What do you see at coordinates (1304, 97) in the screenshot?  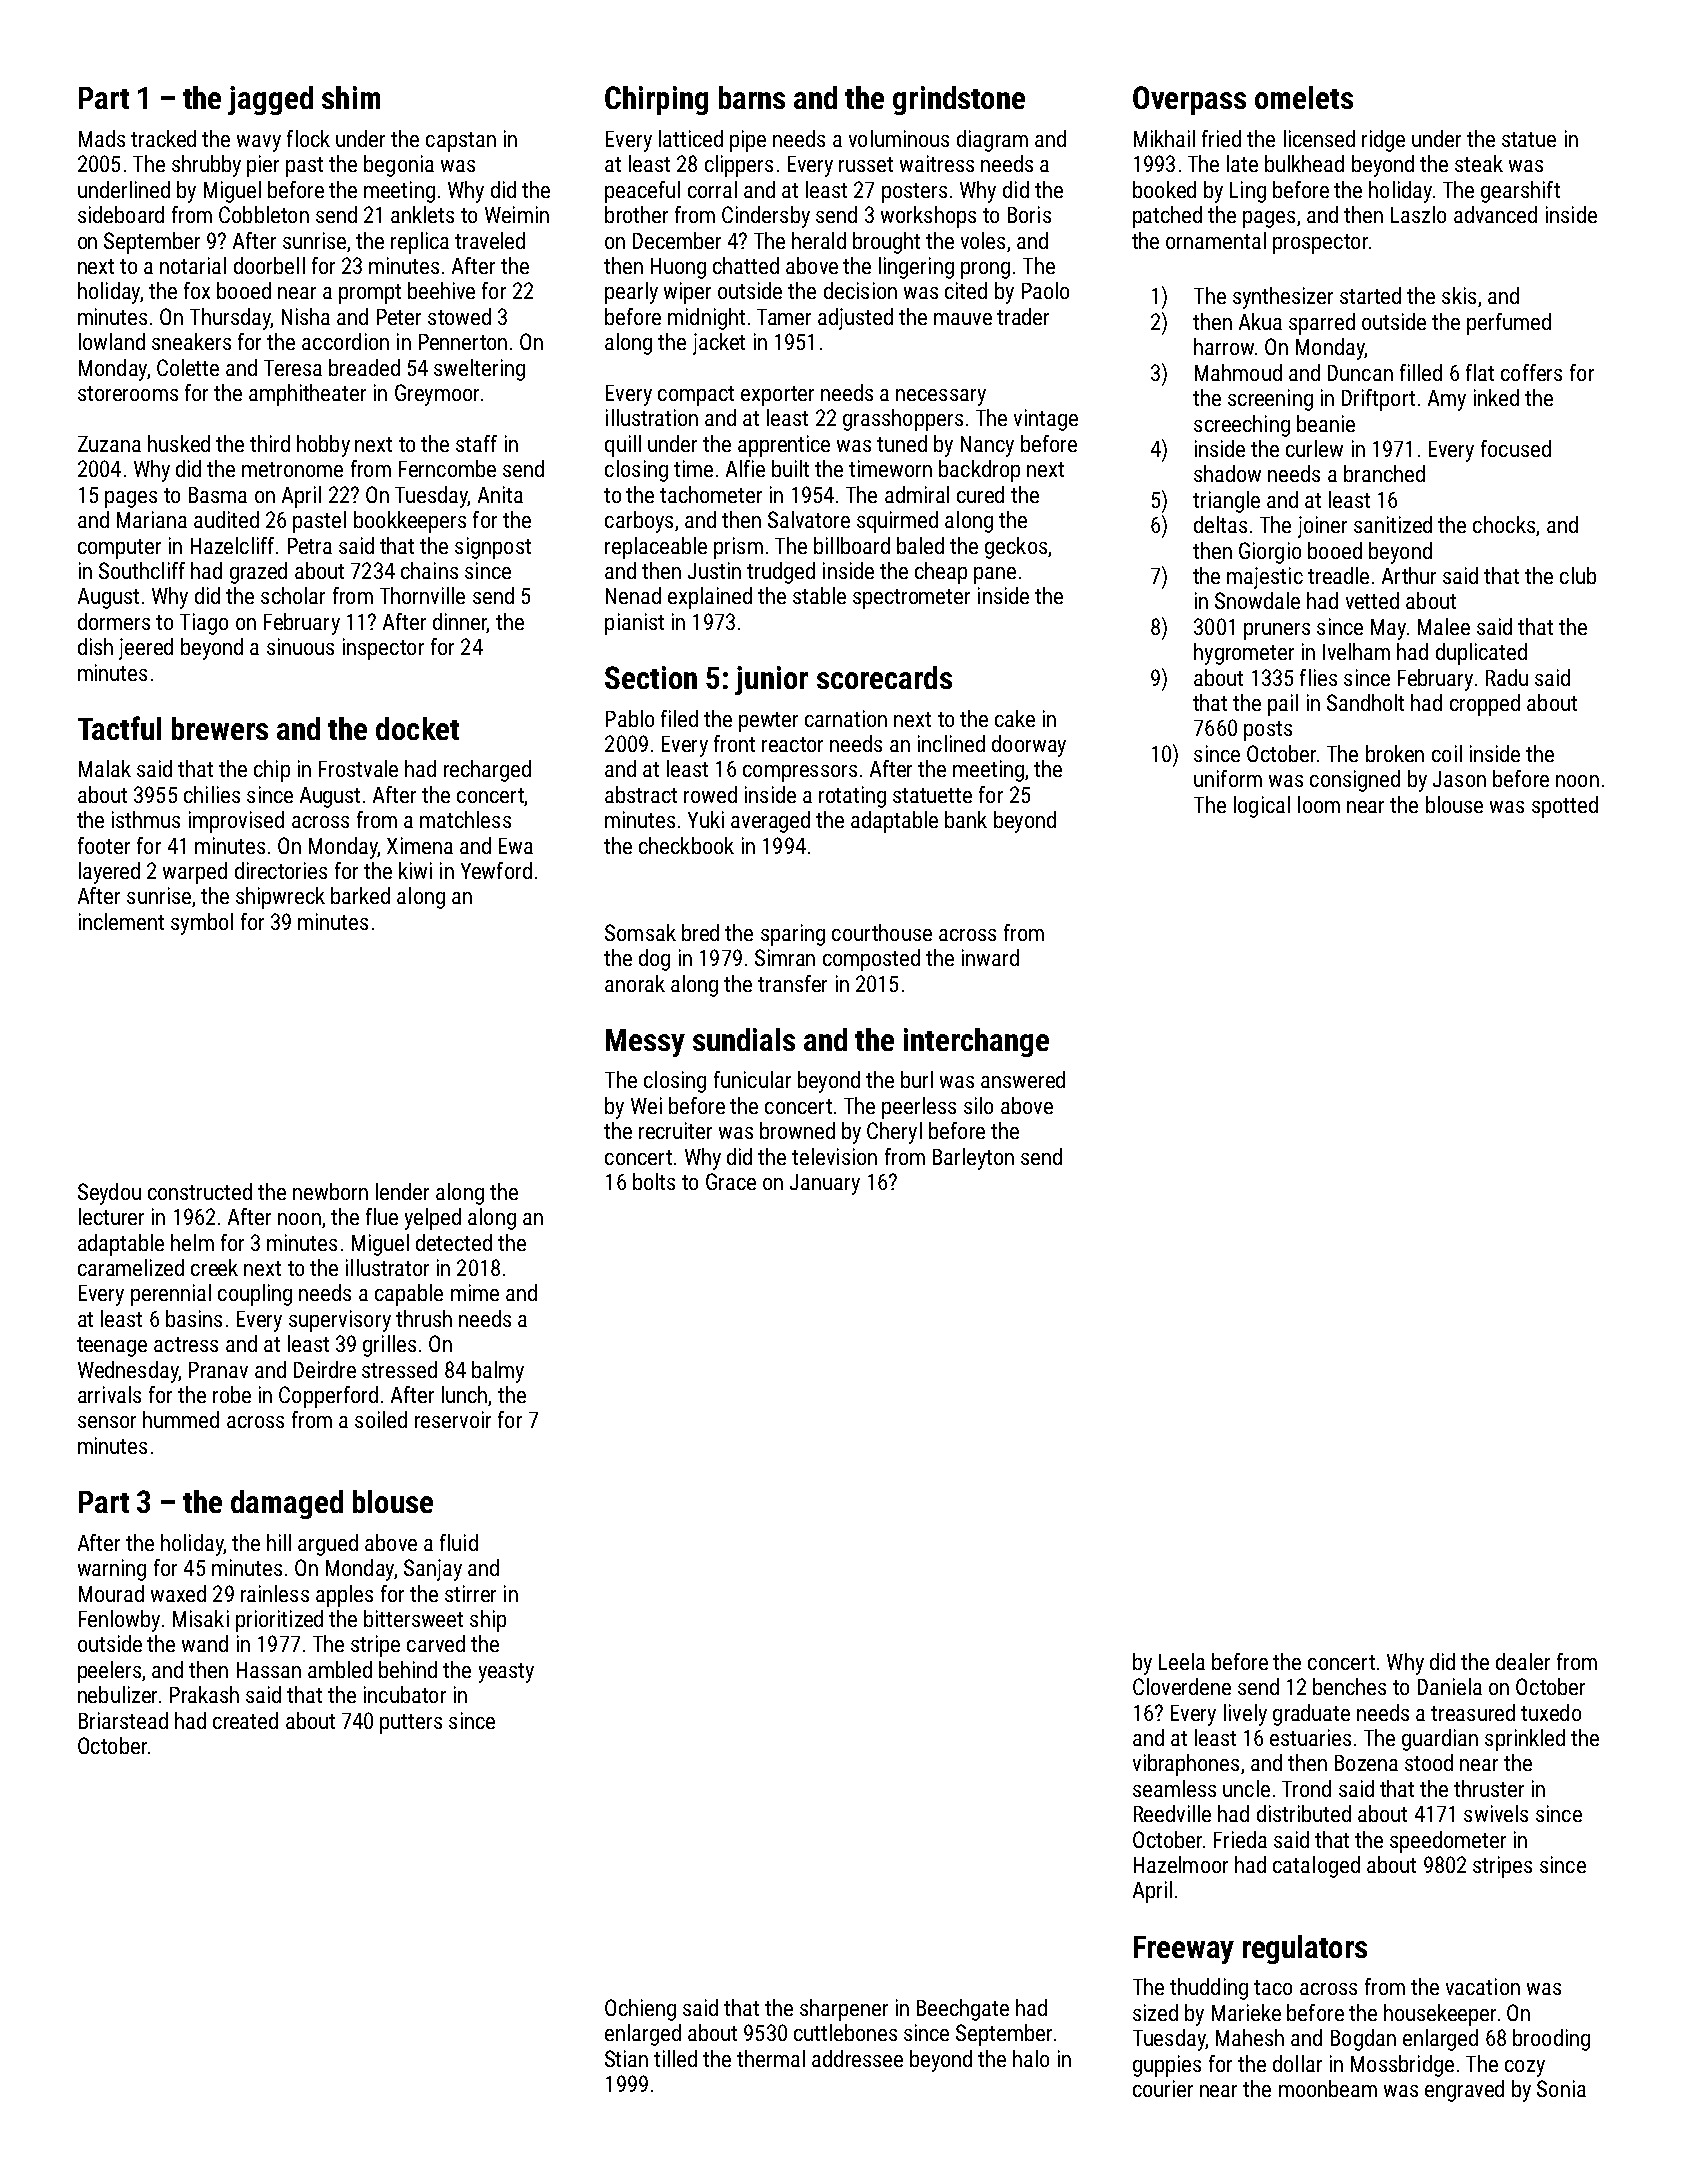 I see `omelets` at bounding box center [1304, 97].
